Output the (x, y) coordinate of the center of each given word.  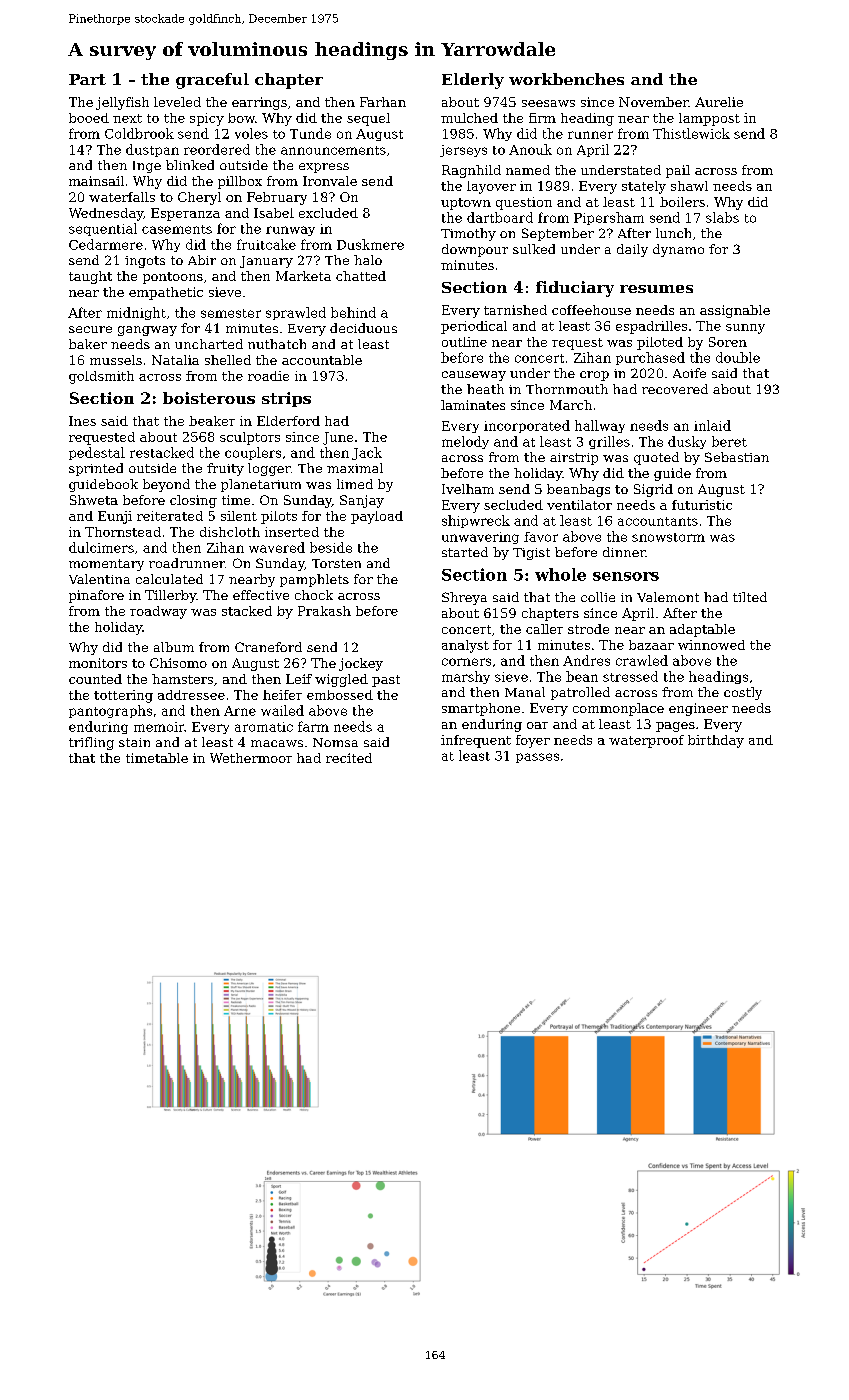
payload (377, 517)
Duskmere (370, 244)
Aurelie (719, 102)
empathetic (166, 293)
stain (134, 742)
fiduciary (575, 289)
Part (87, 79)
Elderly (473, 81)
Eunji (115, 517)
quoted (656, 458)
